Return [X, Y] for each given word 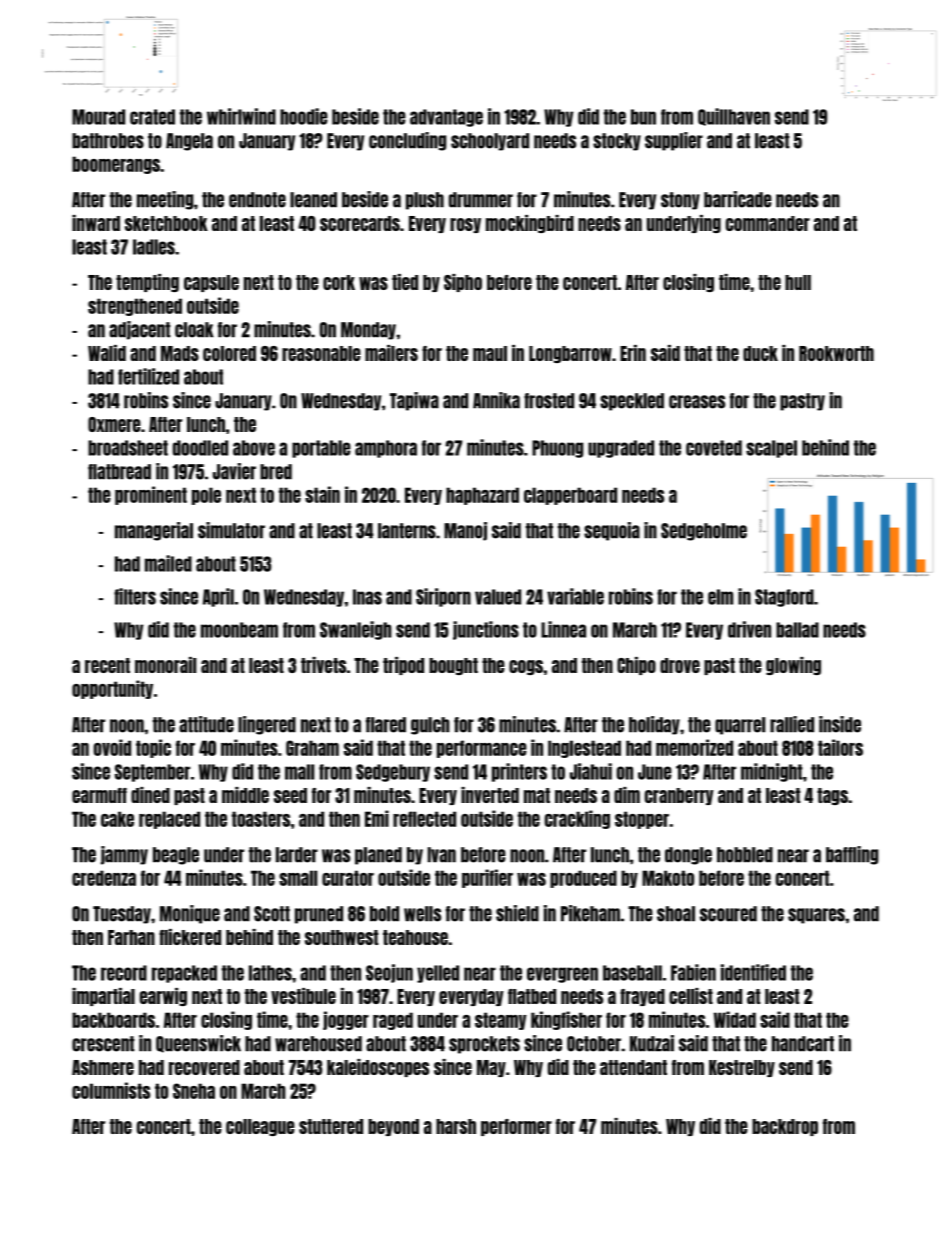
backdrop [785, 1127]
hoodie [304, 116]
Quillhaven [734, 117]
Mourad [98, 117]
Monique [190, 914]
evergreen [562, 975]
